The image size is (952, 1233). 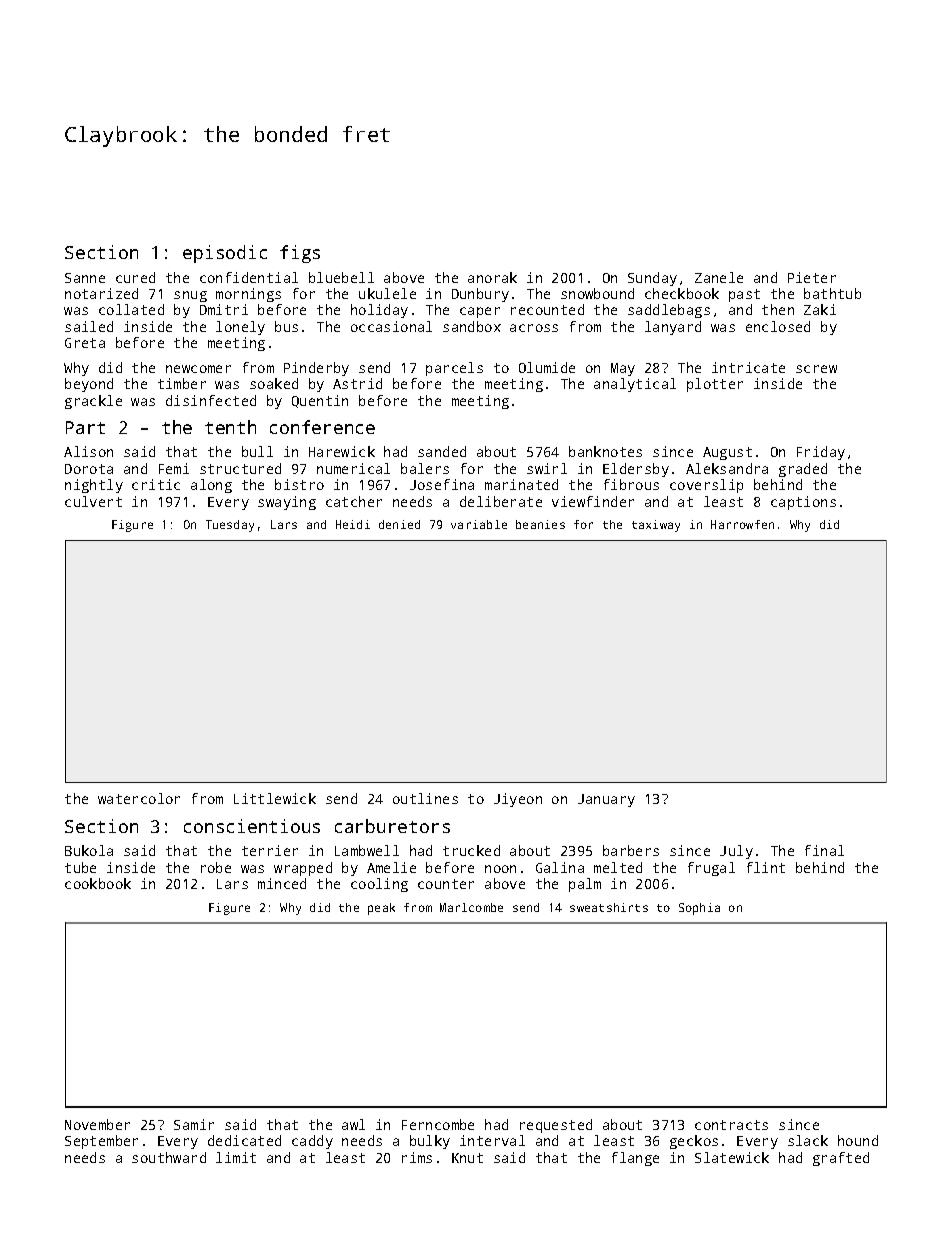 What do you see at coordinates (812, 277) in the page?
I see `Pieter` at bounding box center [812, 277].
